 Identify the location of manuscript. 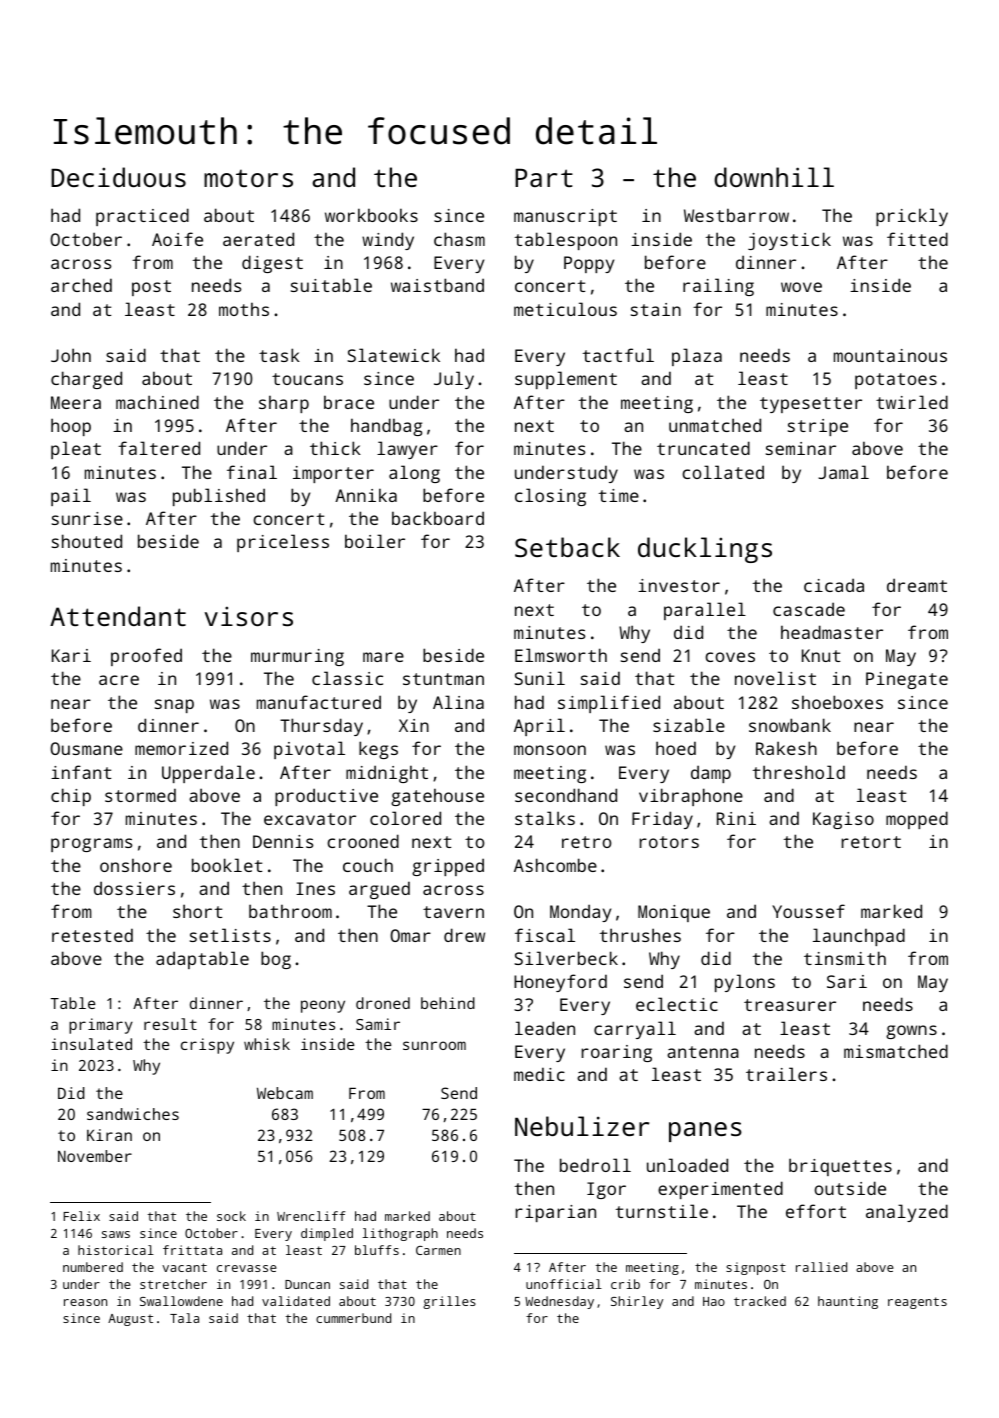
(565, 217).
